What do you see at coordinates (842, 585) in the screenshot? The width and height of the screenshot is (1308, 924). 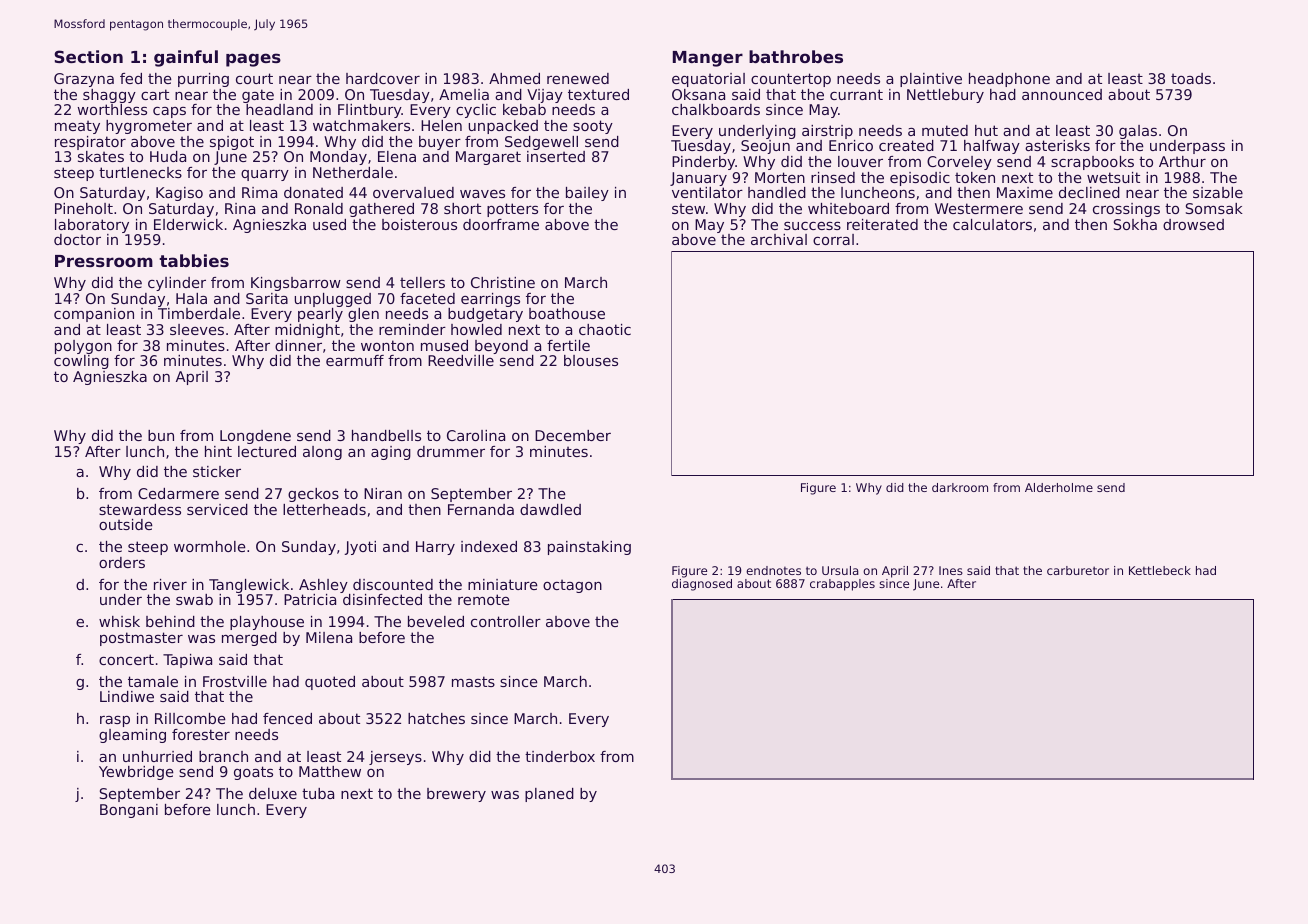 I see `crabapples` at bounding box center [842, 585].
